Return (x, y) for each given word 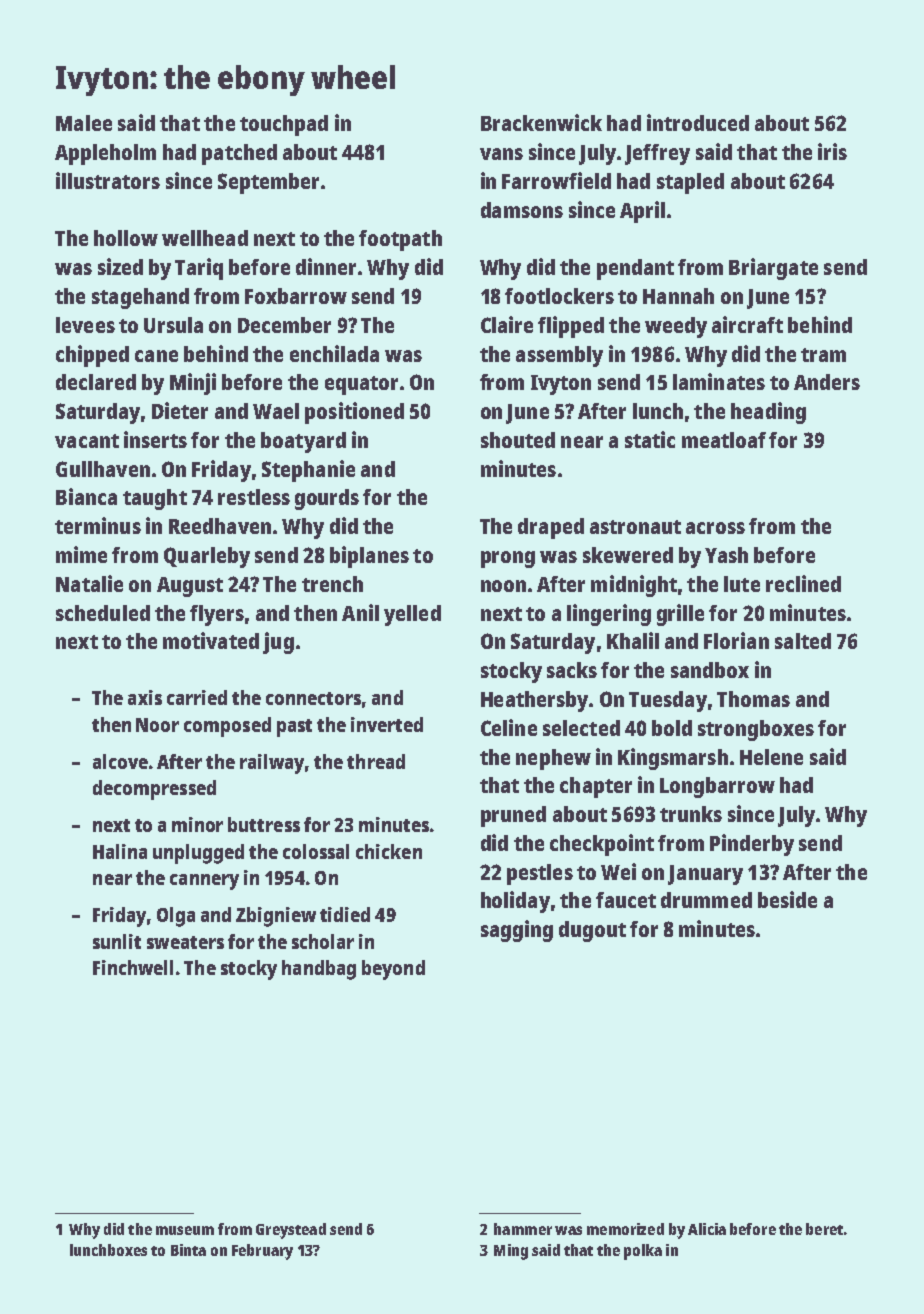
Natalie (89, 583)
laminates (719, 381)
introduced (698, 122)
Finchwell (133, 967)
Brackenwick (541, 122)
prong (508, 559)
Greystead (291, 1231)
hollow (126, 238)
